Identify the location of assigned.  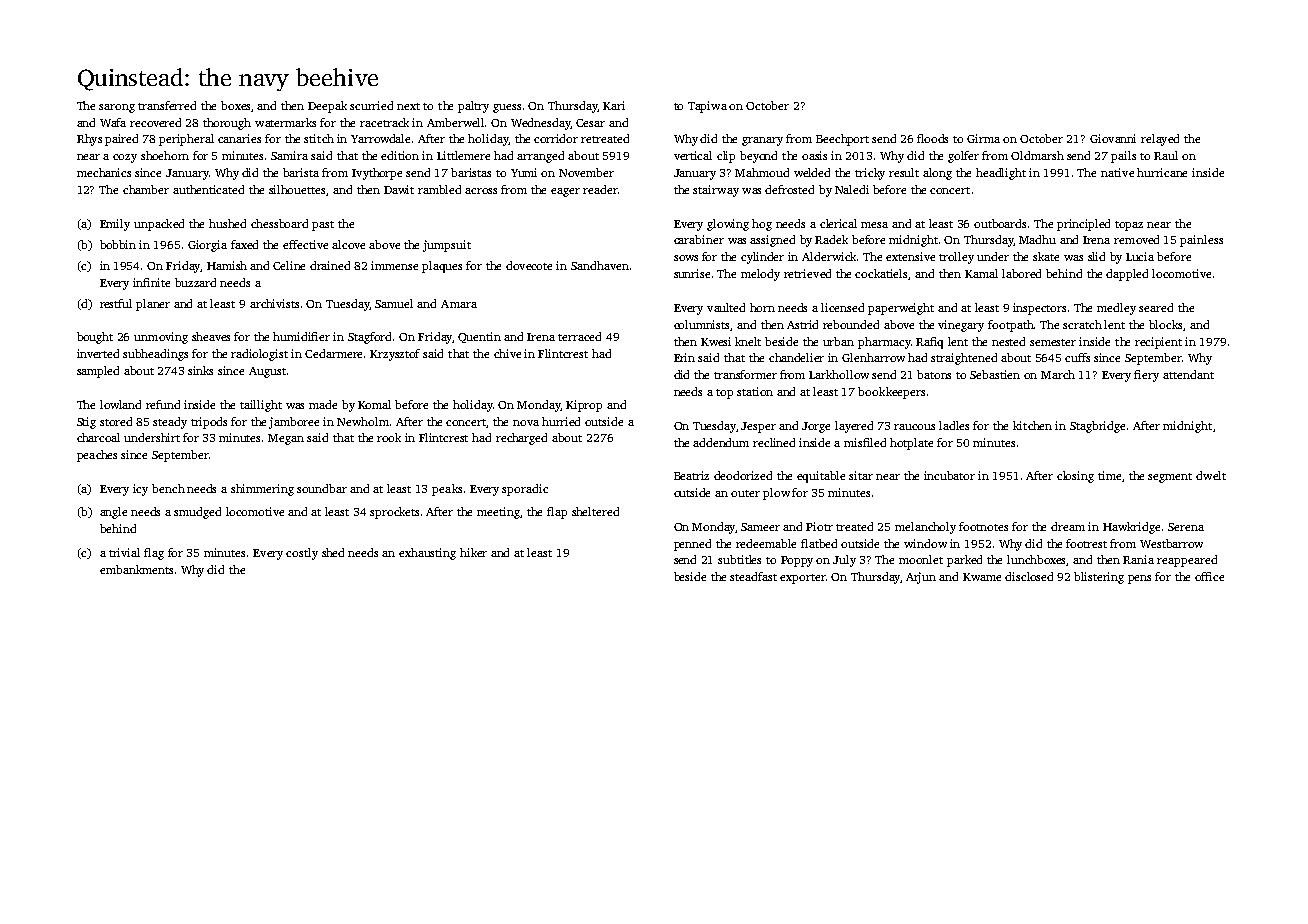
(772, 241).
